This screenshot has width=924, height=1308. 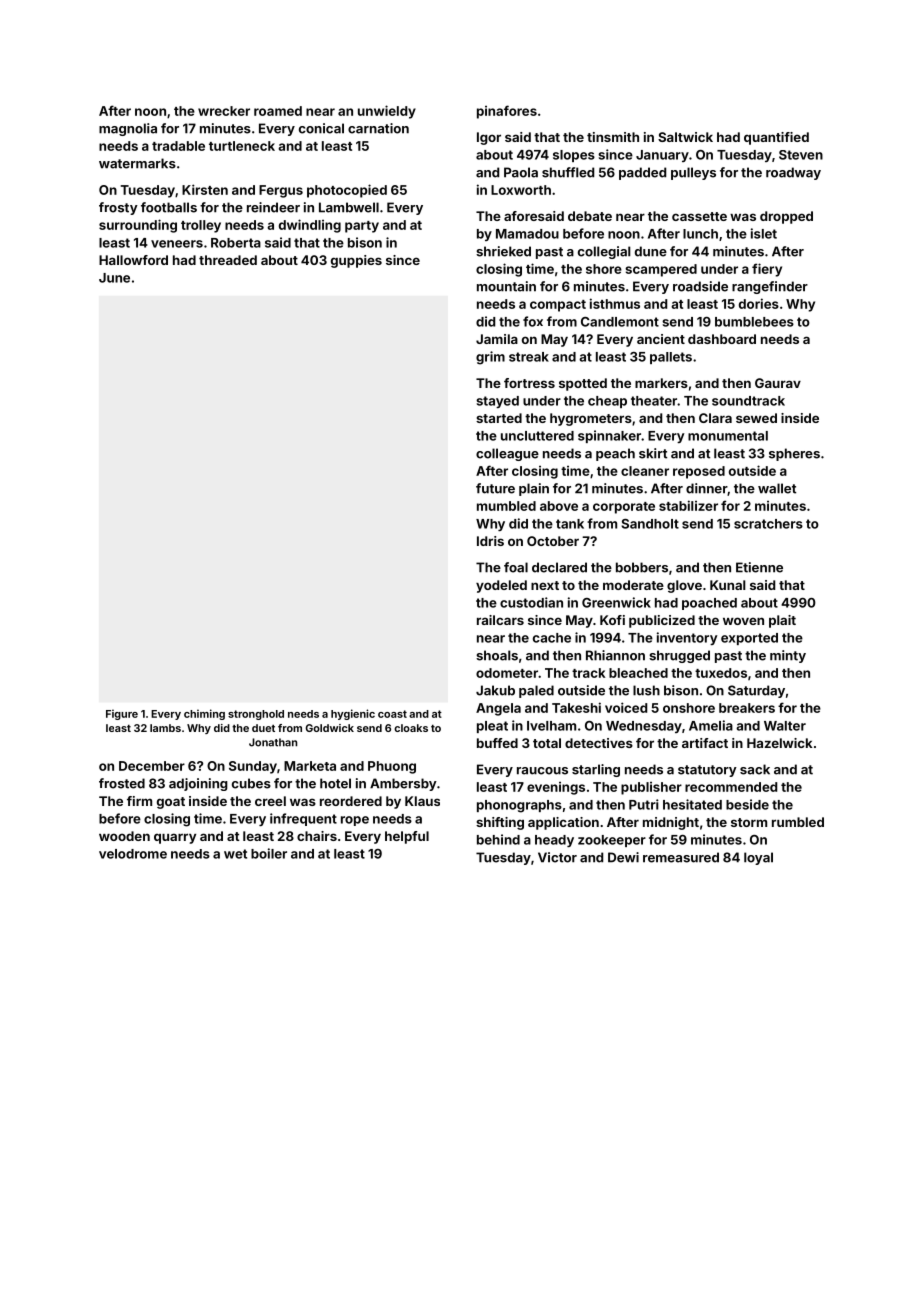 I want to click on Saltwick, so click(x=685, y=137).
